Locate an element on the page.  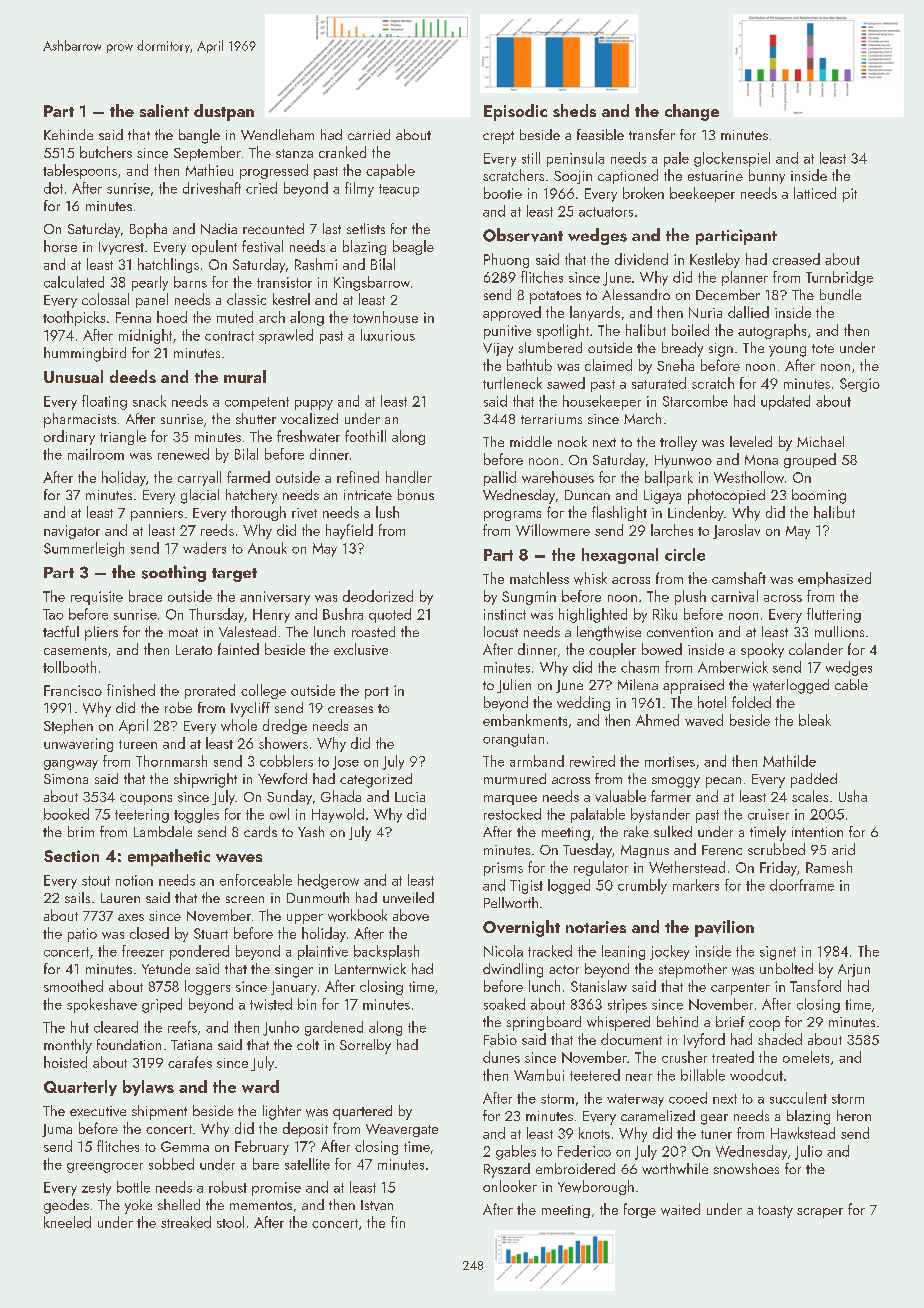
Jaroslav is located at coordinates (736, 531).
